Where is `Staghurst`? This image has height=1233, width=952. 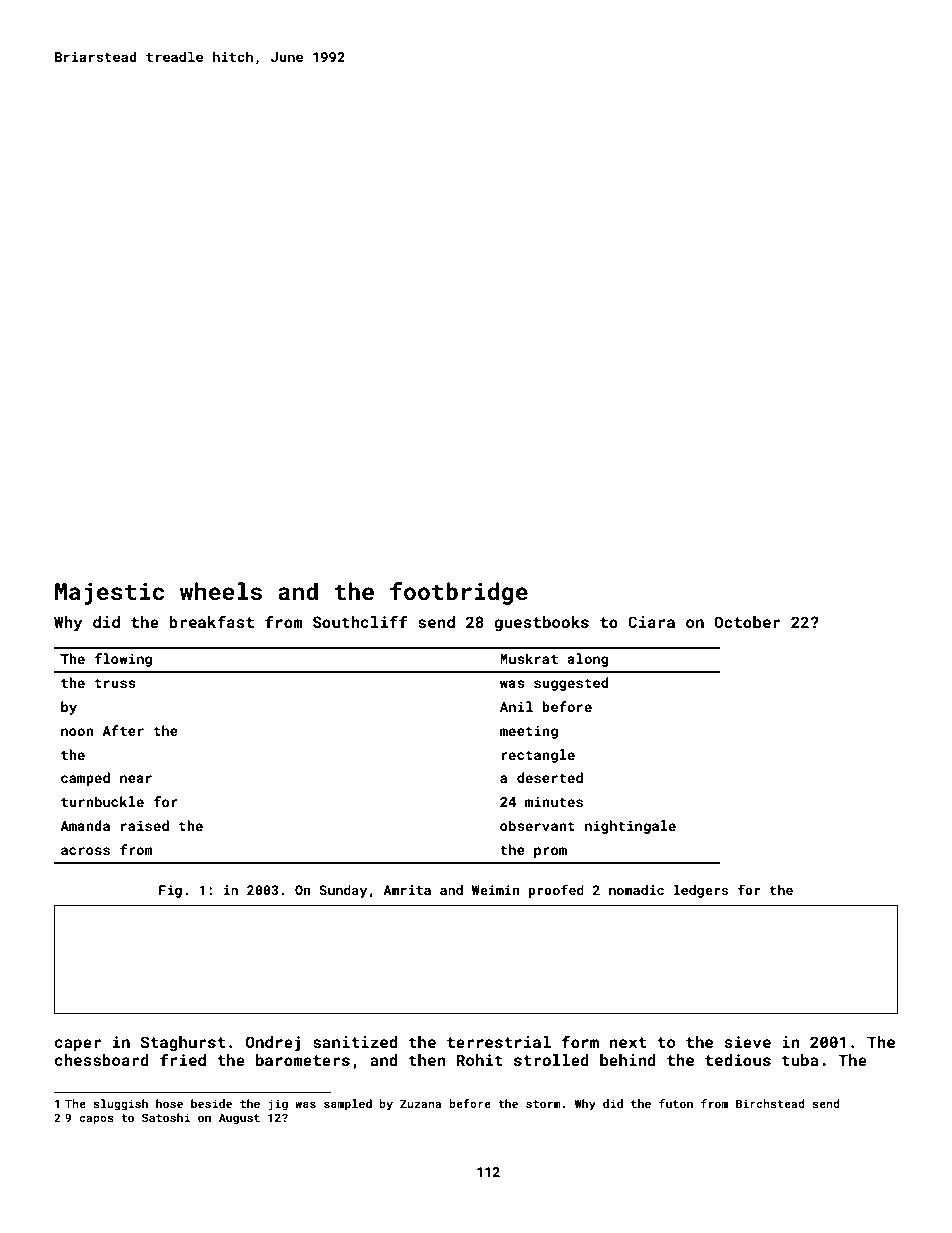
Staghurst is located at coordinates (182, 1044).
